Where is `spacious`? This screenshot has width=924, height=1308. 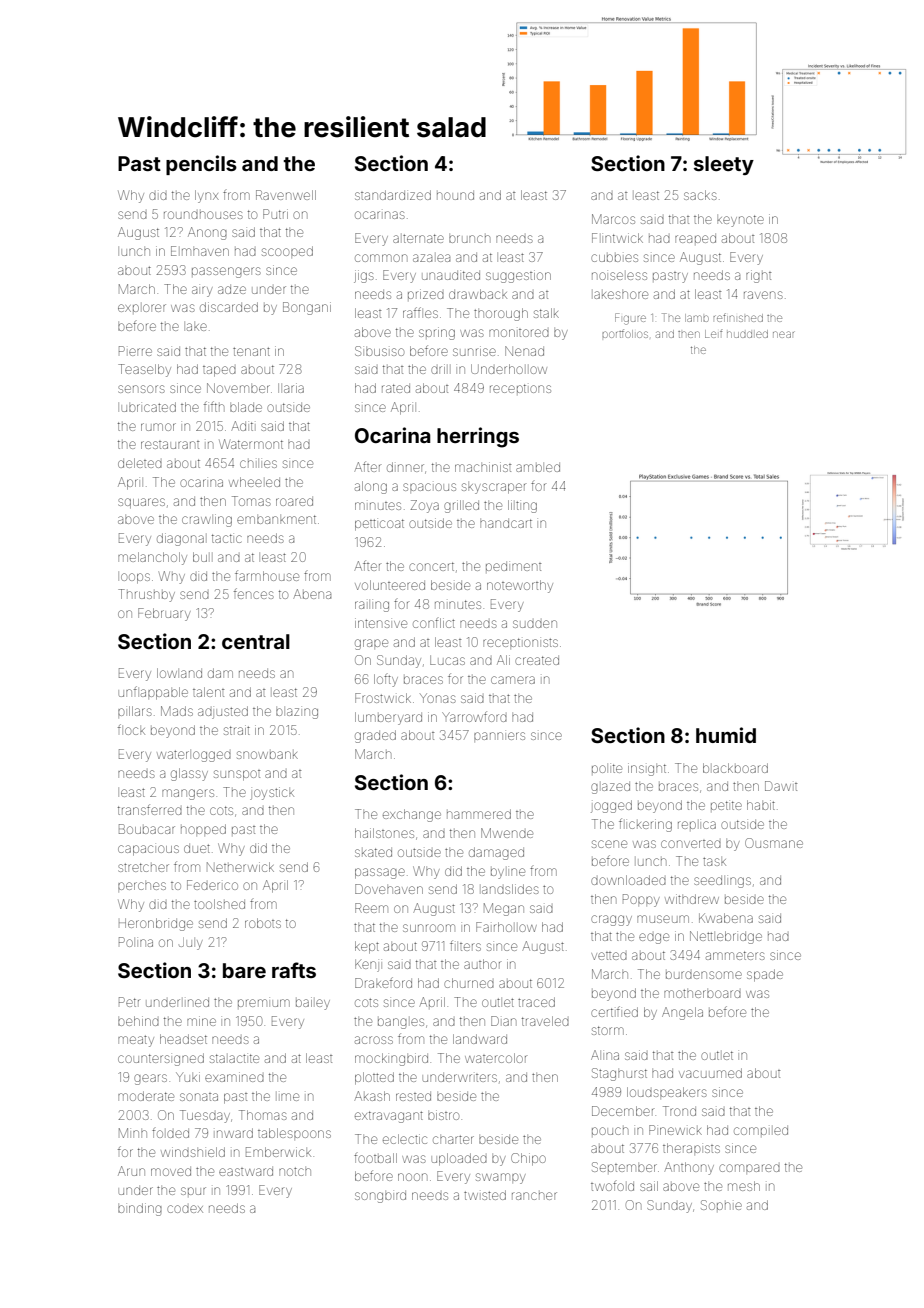
spacious is located at coordinates (429, 487).
